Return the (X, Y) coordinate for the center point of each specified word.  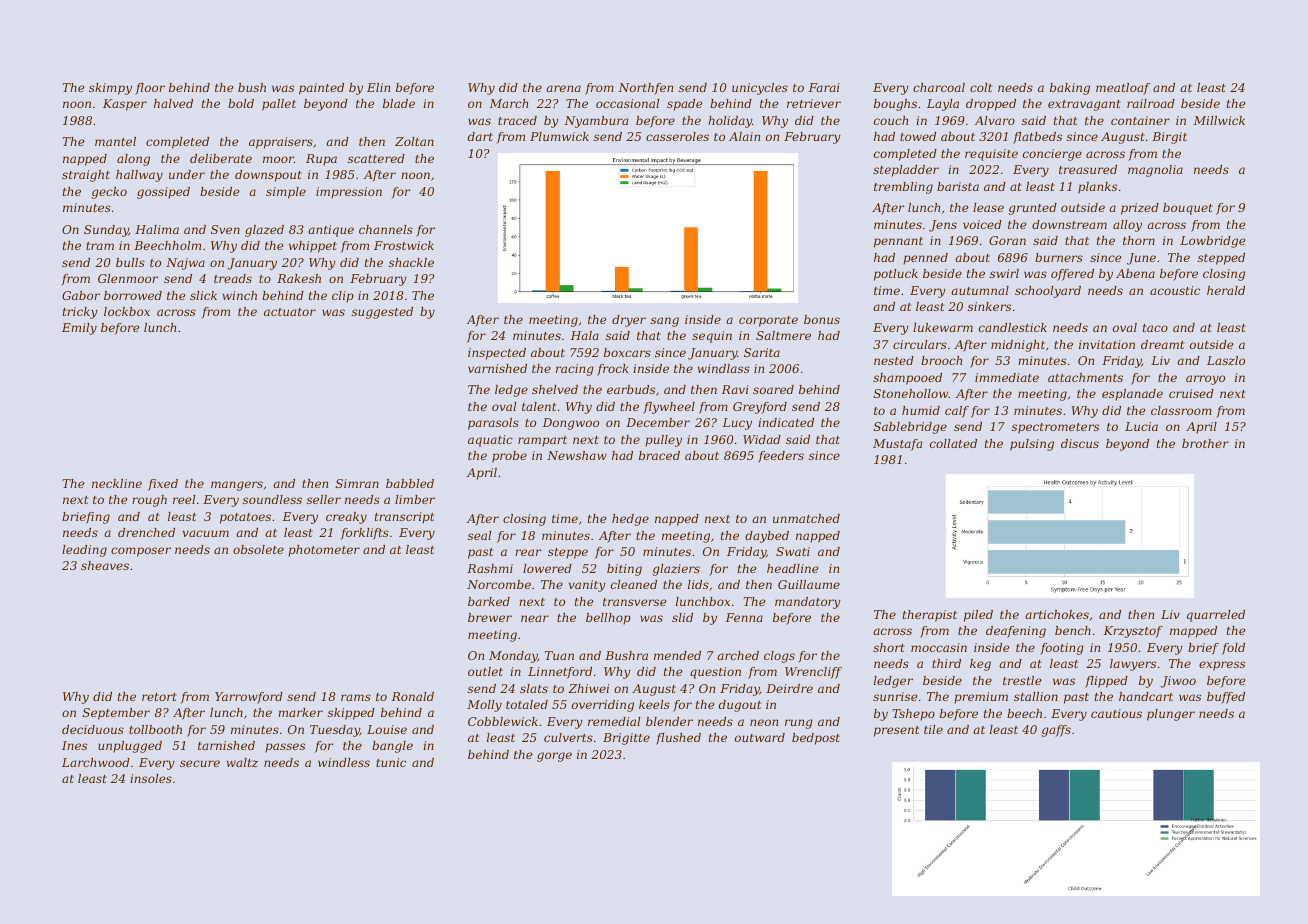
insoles (151, 778)
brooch (941, 360)
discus (1080, 443)
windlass (724, 368)
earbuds (631, 389)
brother (1205, 443)
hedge (630, 520)
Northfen (645, 89)
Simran (357, 483)
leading (84, 551)
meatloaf (1123, 89)
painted (321, 89)
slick (203, 295)
